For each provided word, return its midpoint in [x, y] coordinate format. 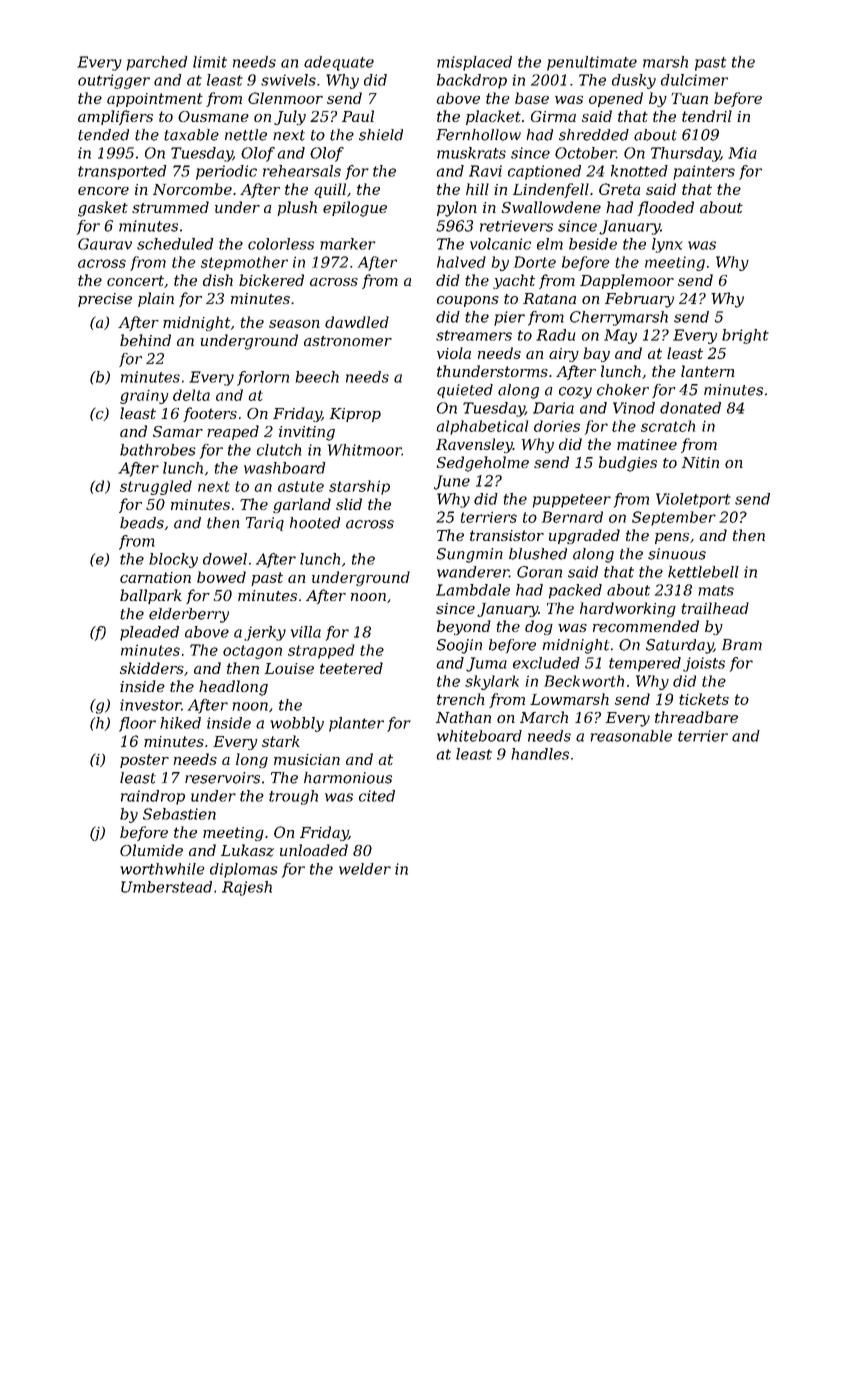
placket [493, 117]
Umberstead [166, 887]
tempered [645, 664]
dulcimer [694, 80]
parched [157, 63]
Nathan [463, 717]
